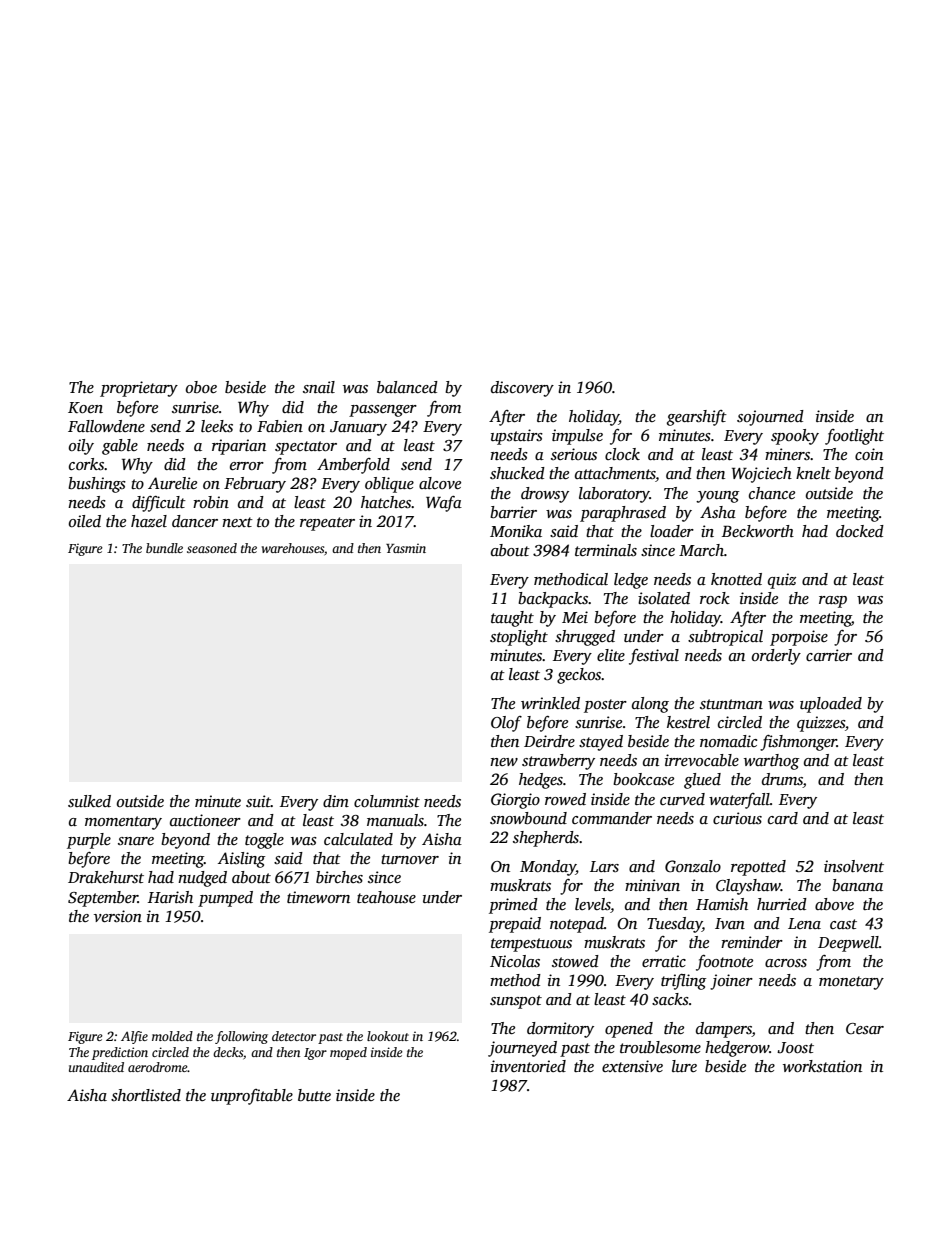 This image has width=952, height=1233. I want to click on extensive, so click(632, 1066).
